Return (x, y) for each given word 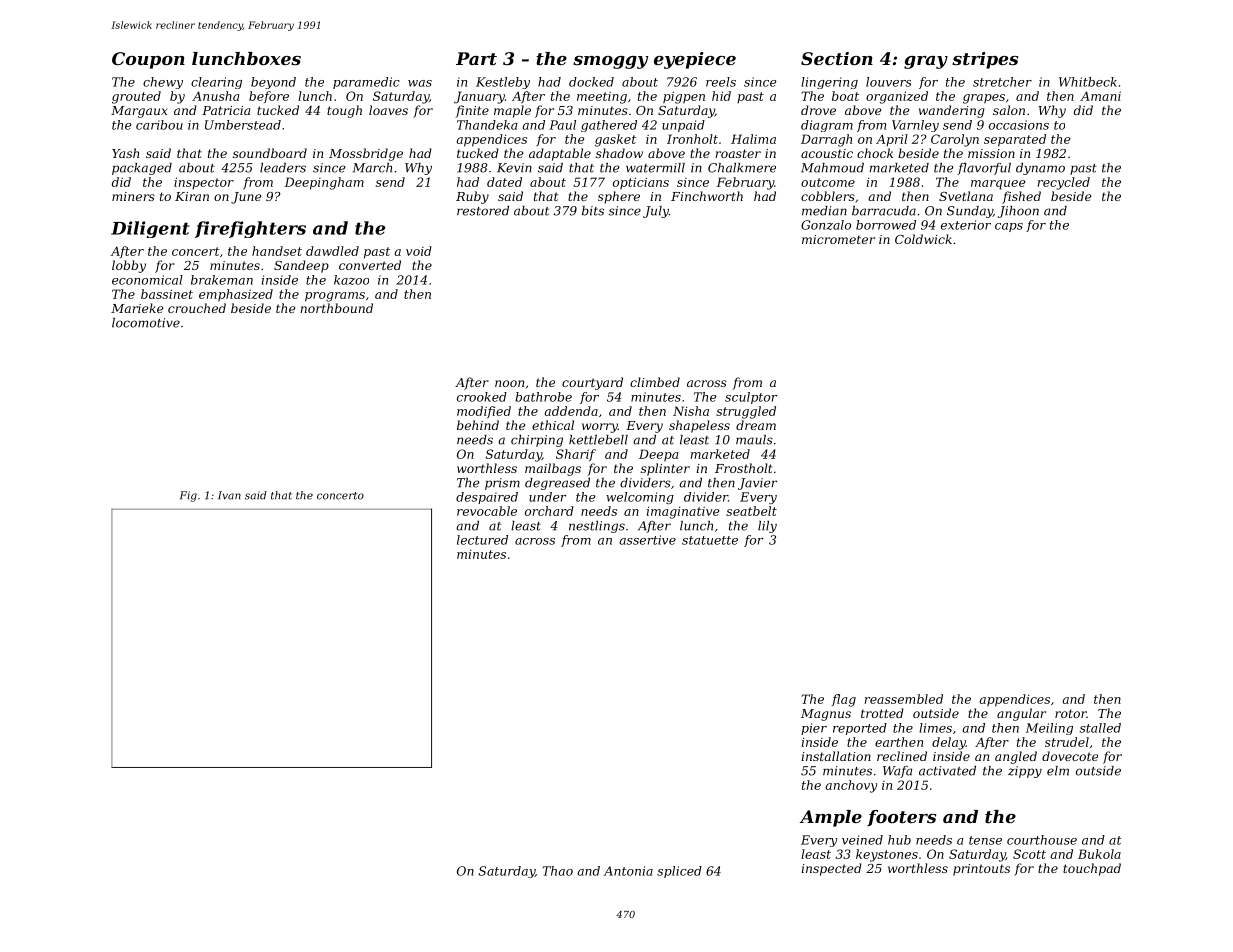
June (246, 198)
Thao (558, 871)
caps (1009, 227)
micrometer (838, 239)
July (656, 212)
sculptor (751, 398)
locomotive (146, 323)
